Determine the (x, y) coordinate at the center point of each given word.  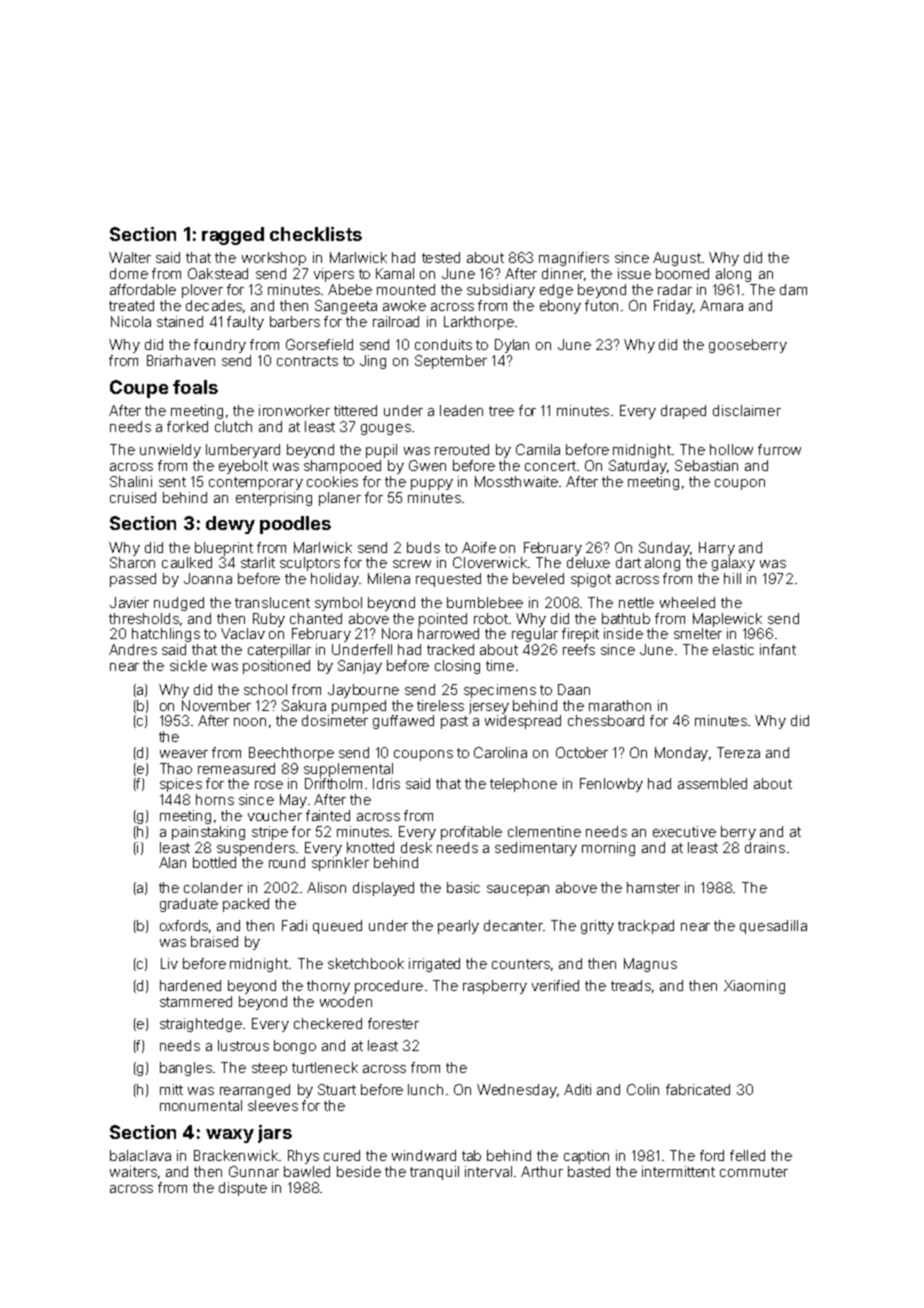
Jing (373, 362)
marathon (620, 705)
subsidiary (501, 291)
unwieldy (170, 451)
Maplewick (727, 620)
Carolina (500, 752)
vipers (334, 275)
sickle (188, 665)
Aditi (577, 1089)
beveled (538, 578)
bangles (186, 1069)
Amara (721, 305)
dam (793, 289)
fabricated (698, 1089)
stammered (196, 1001)
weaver (184, 754)
